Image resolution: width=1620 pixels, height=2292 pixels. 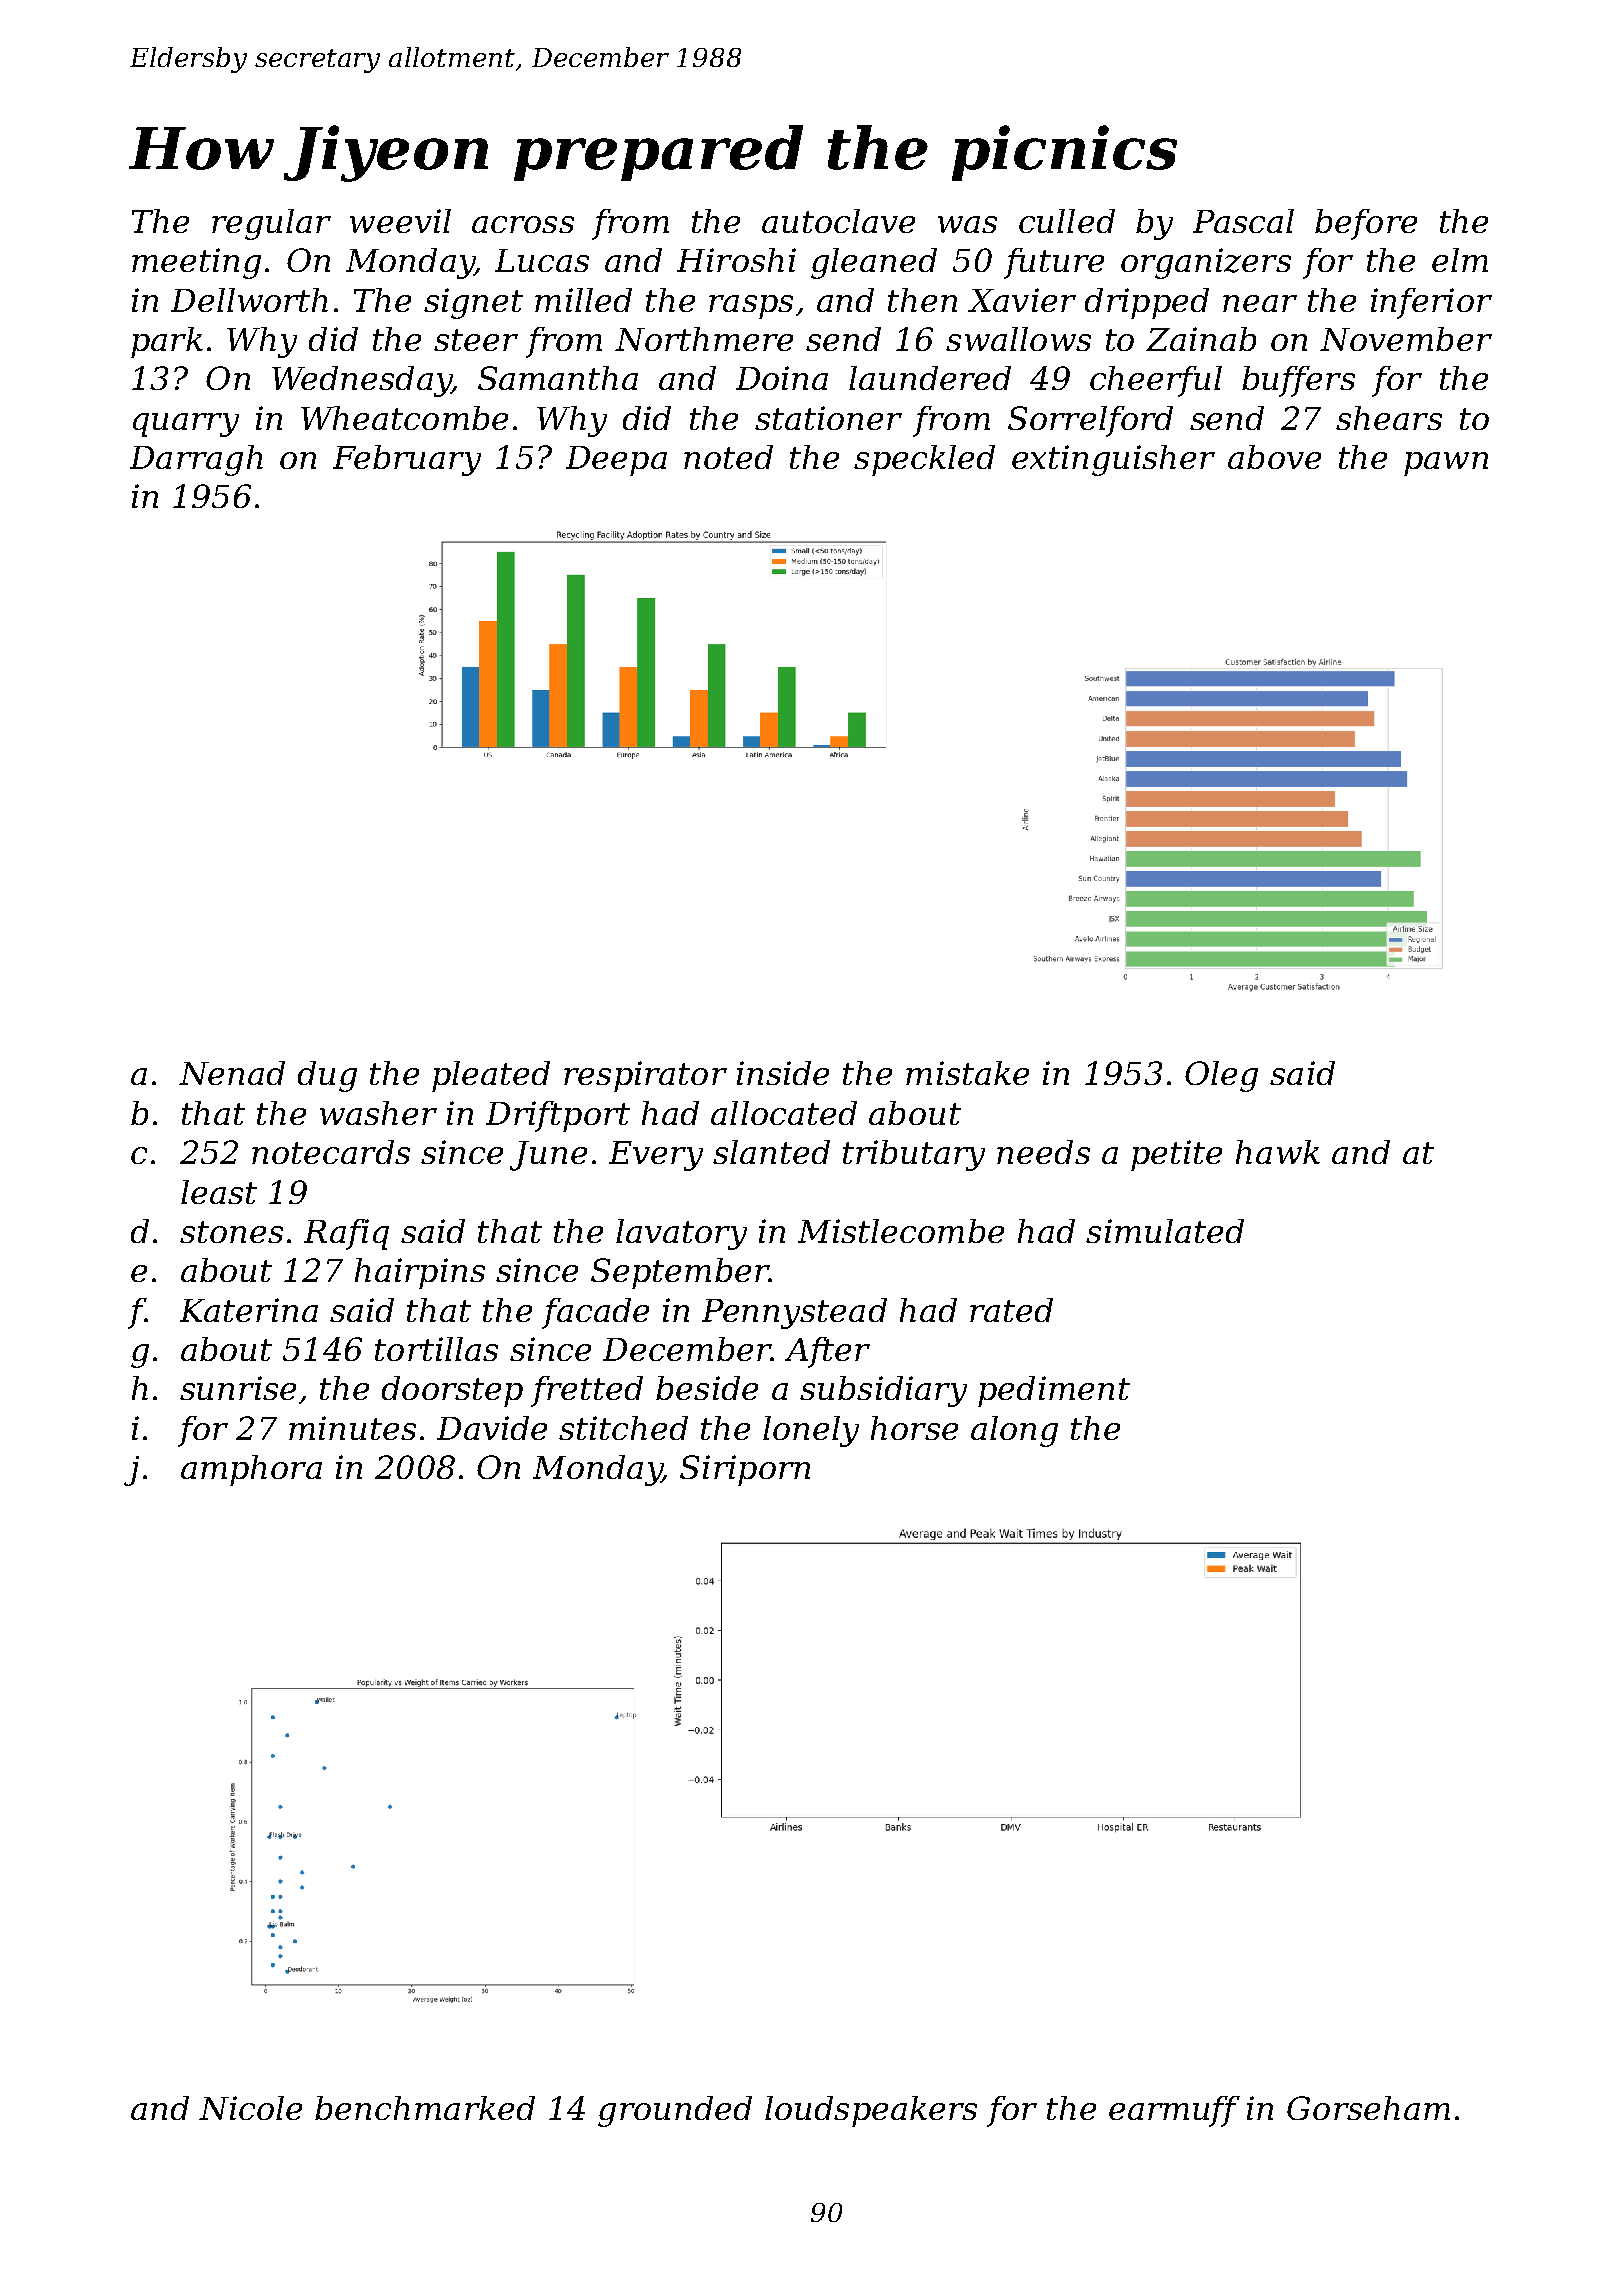 I want to click on Nicole, so click(x=250, y=2108).
